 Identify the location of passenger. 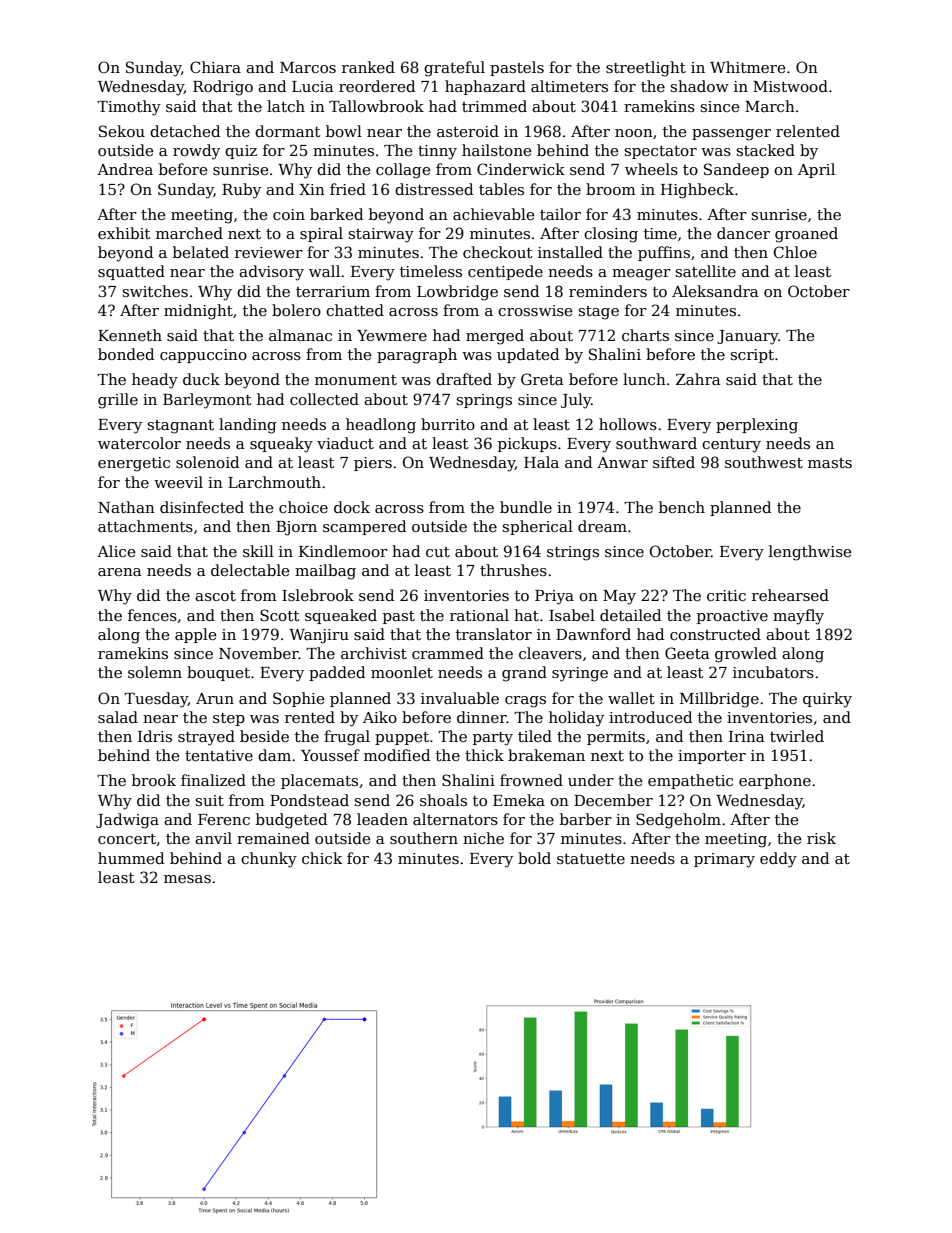
(731, 135).
